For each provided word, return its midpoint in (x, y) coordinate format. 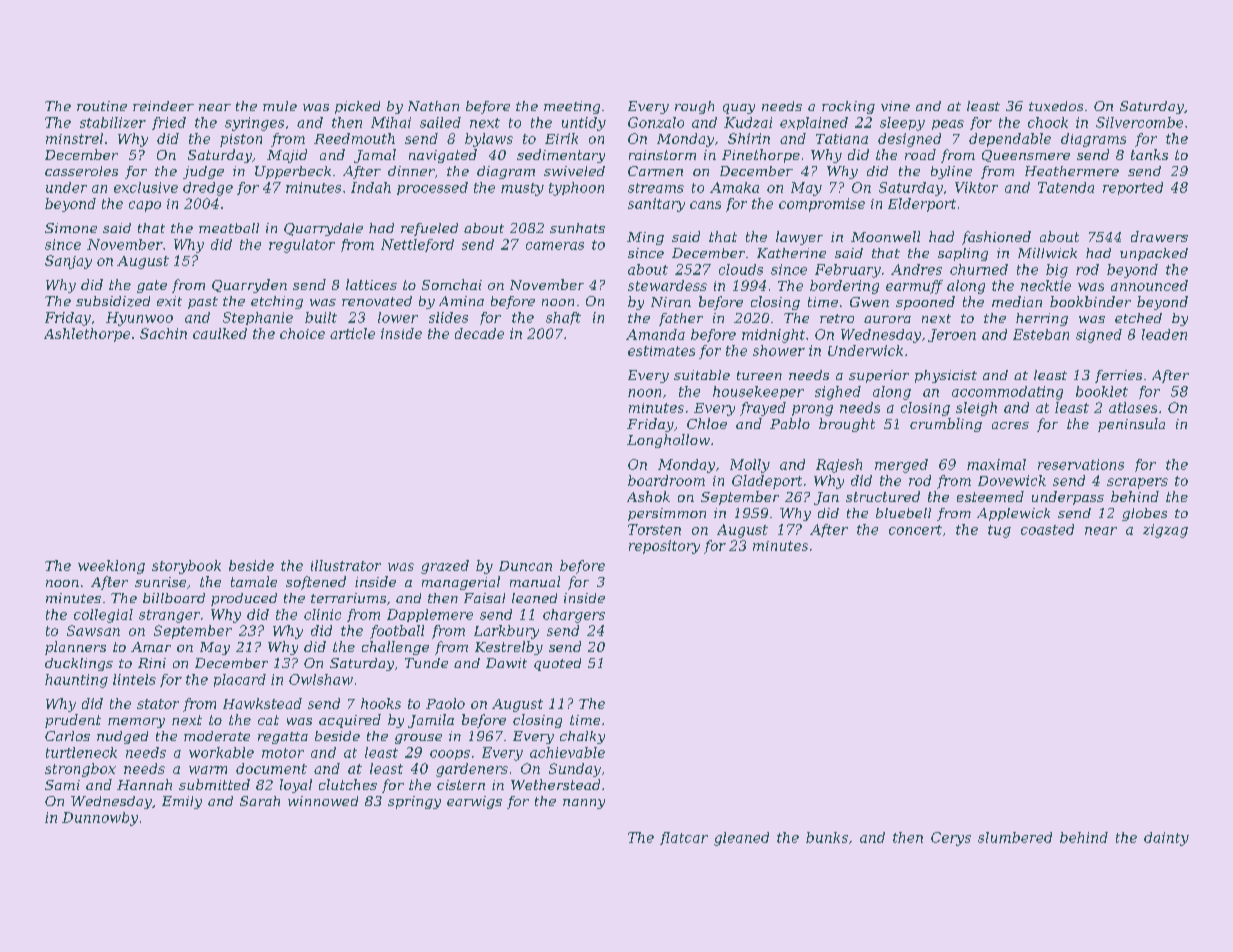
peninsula (1131, 425)
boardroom (666, 480)
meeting (572, 107)
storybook (186, 567)
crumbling (946, 425)
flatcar (684, 838)
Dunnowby (100, 819)
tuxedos (1056, 106)
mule (280, 106)
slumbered (1015, 837)
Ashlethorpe (87, 335)
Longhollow (668, 441)
